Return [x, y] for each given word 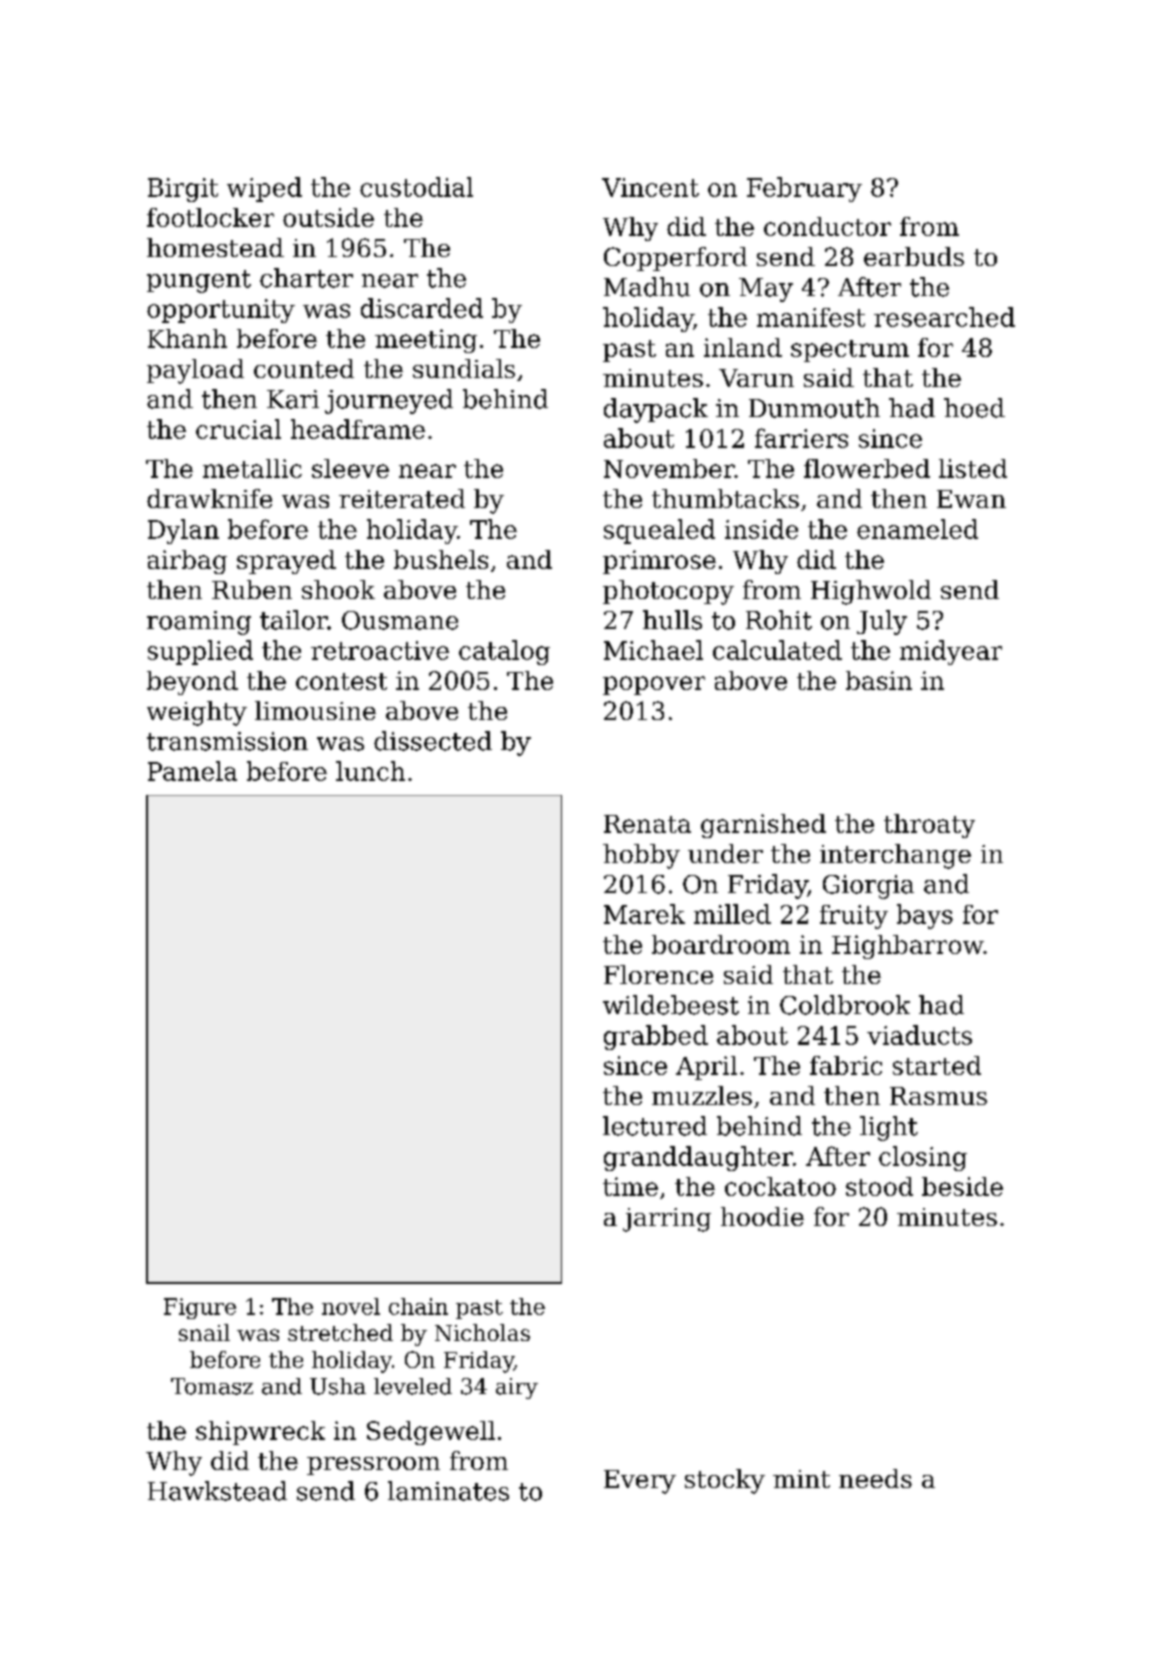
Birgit [183, 190]
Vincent [650, 187]
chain [418, 1306]
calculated [777, 650]
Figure [200, 1308]
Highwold [871, 592]
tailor [293, 620]
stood [879, 1186]
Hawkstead [217, 1491]
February [804, 189]
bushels [441, 559]
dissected [433, 741]
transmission [227, 741]
